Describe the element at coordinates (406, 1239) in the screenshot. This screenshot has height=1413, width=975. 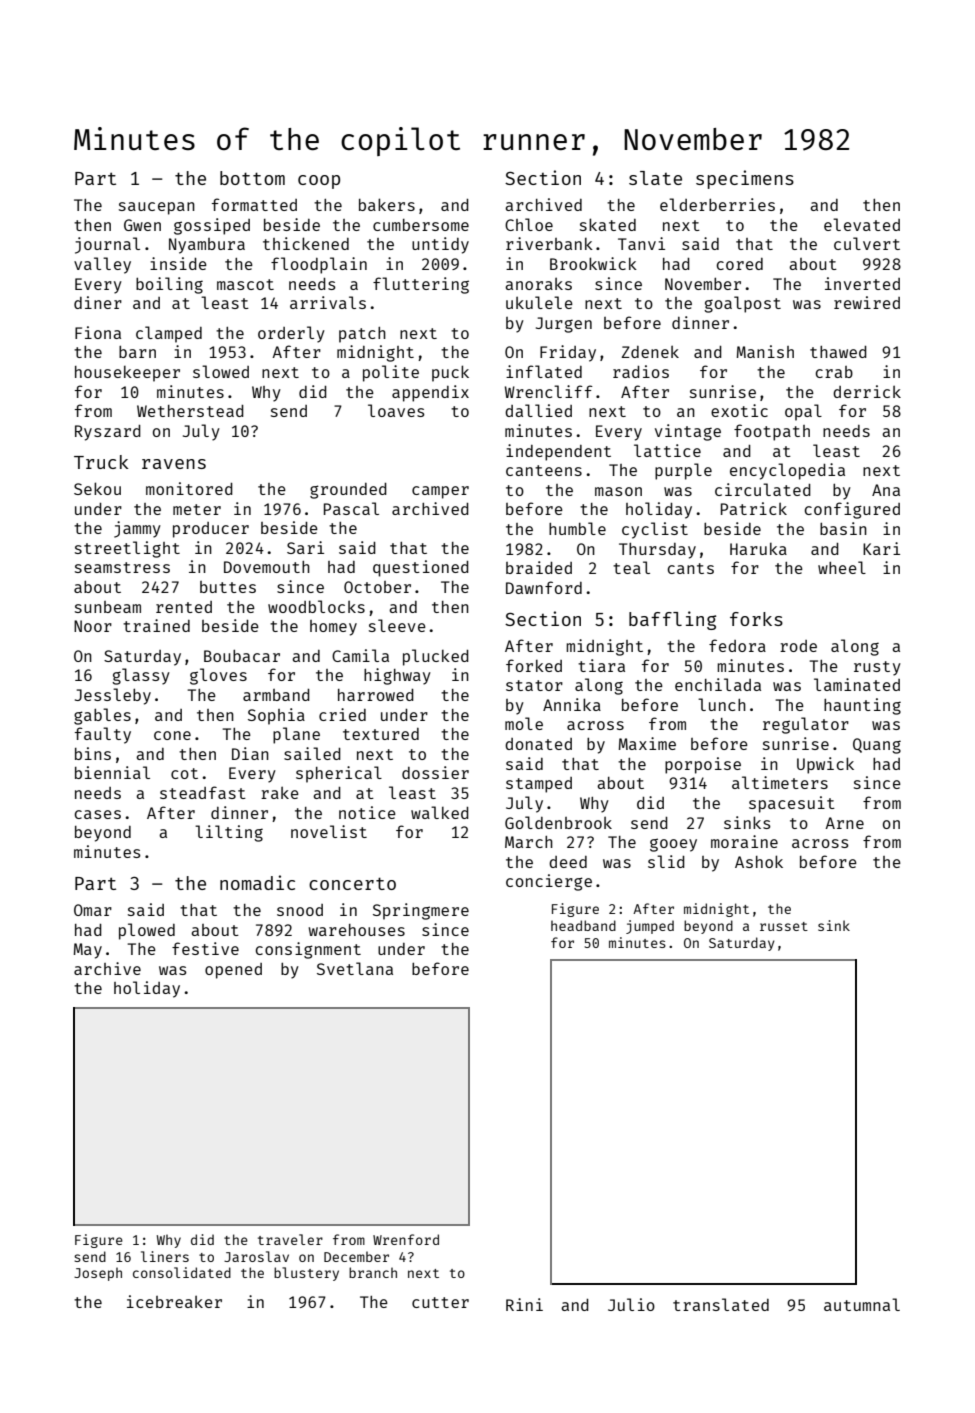
I see `Wrenford` at that location.
